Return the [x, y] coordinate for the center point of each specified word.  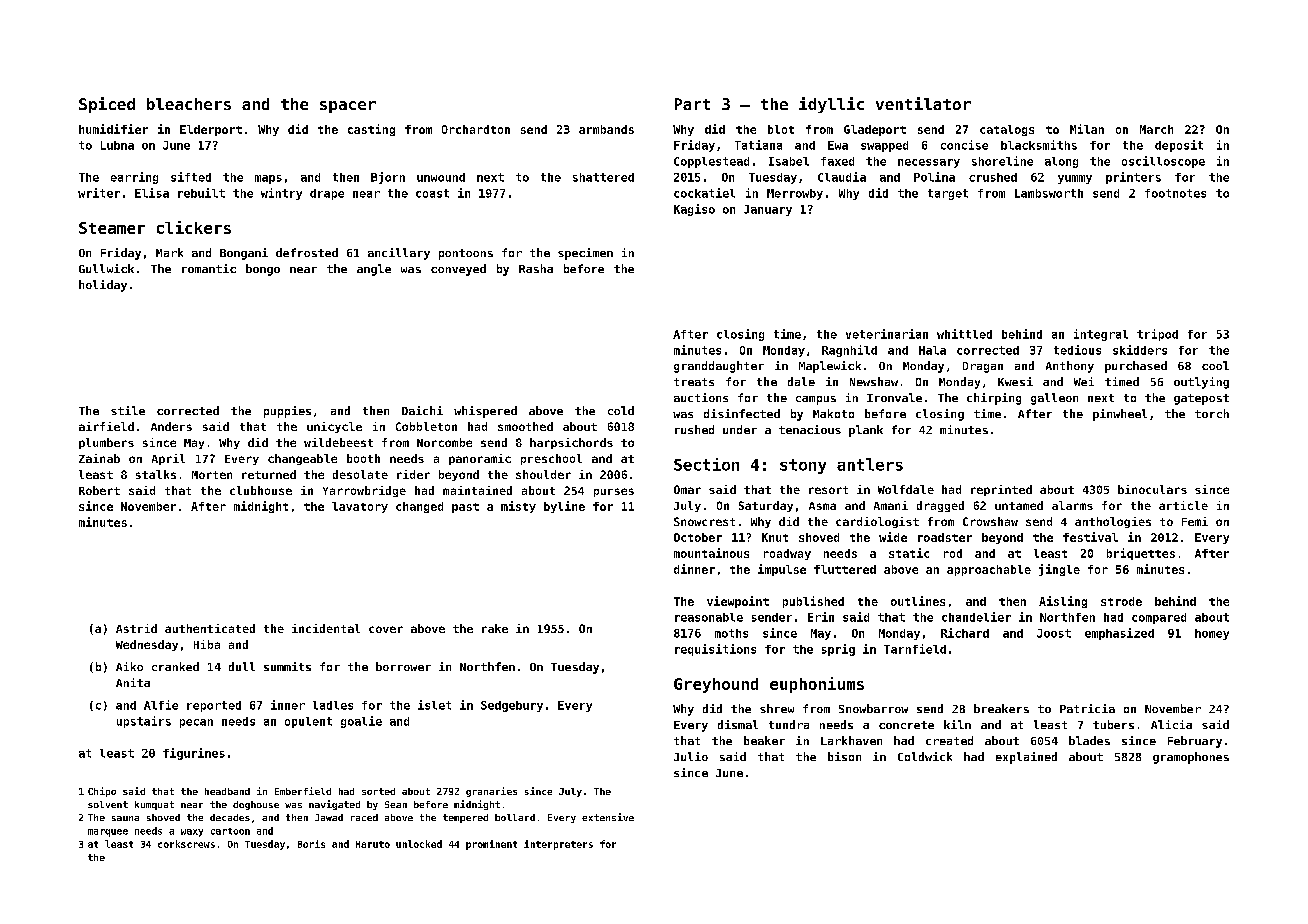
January [768, 210]
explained [1026, 758]
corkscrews [186, 844]
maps [268, 179]
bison [844, 756]
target [948, 194]
